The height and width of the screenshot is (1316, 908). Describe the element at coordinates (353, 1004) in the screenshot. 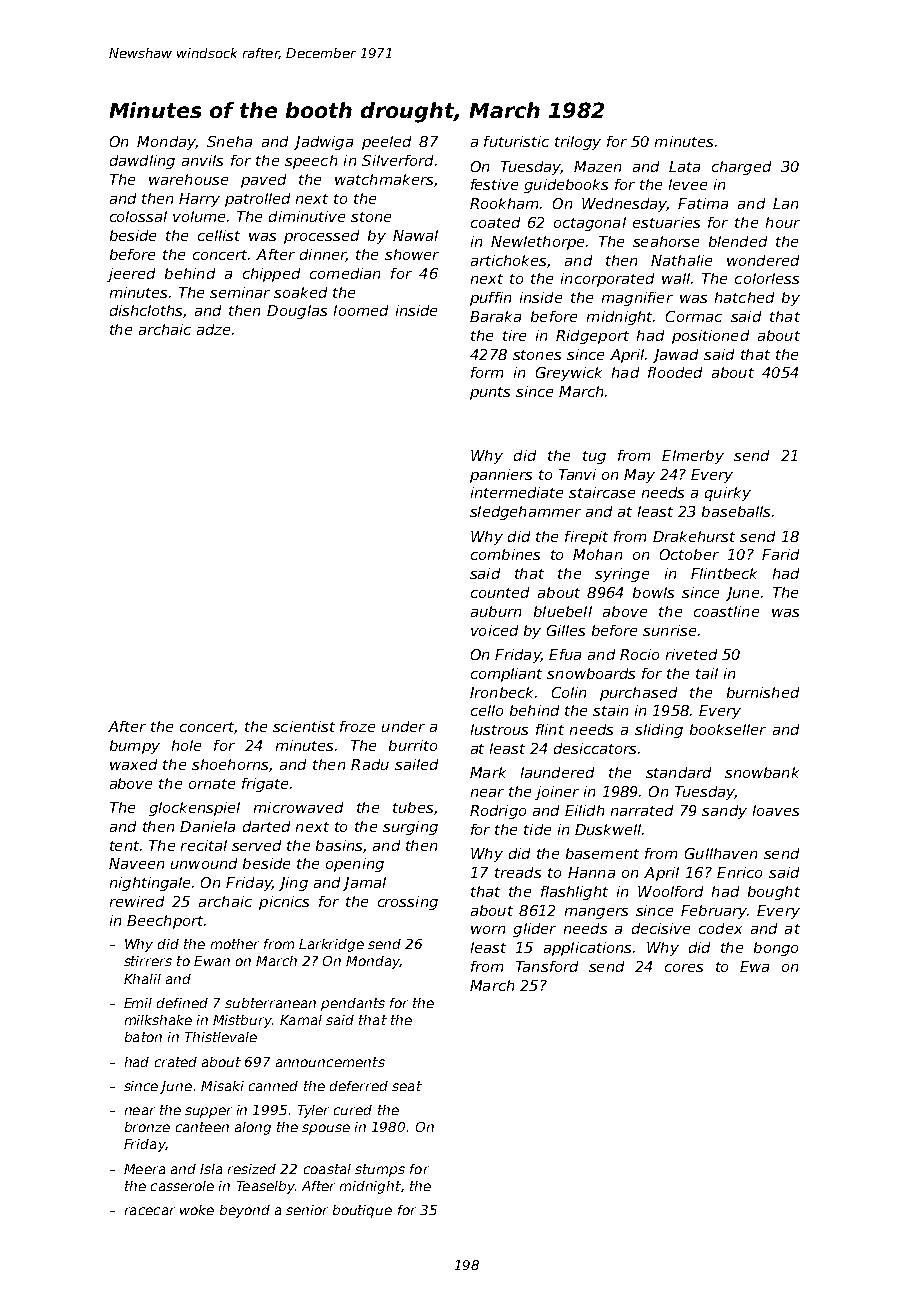

I see `pendants` at that location.
